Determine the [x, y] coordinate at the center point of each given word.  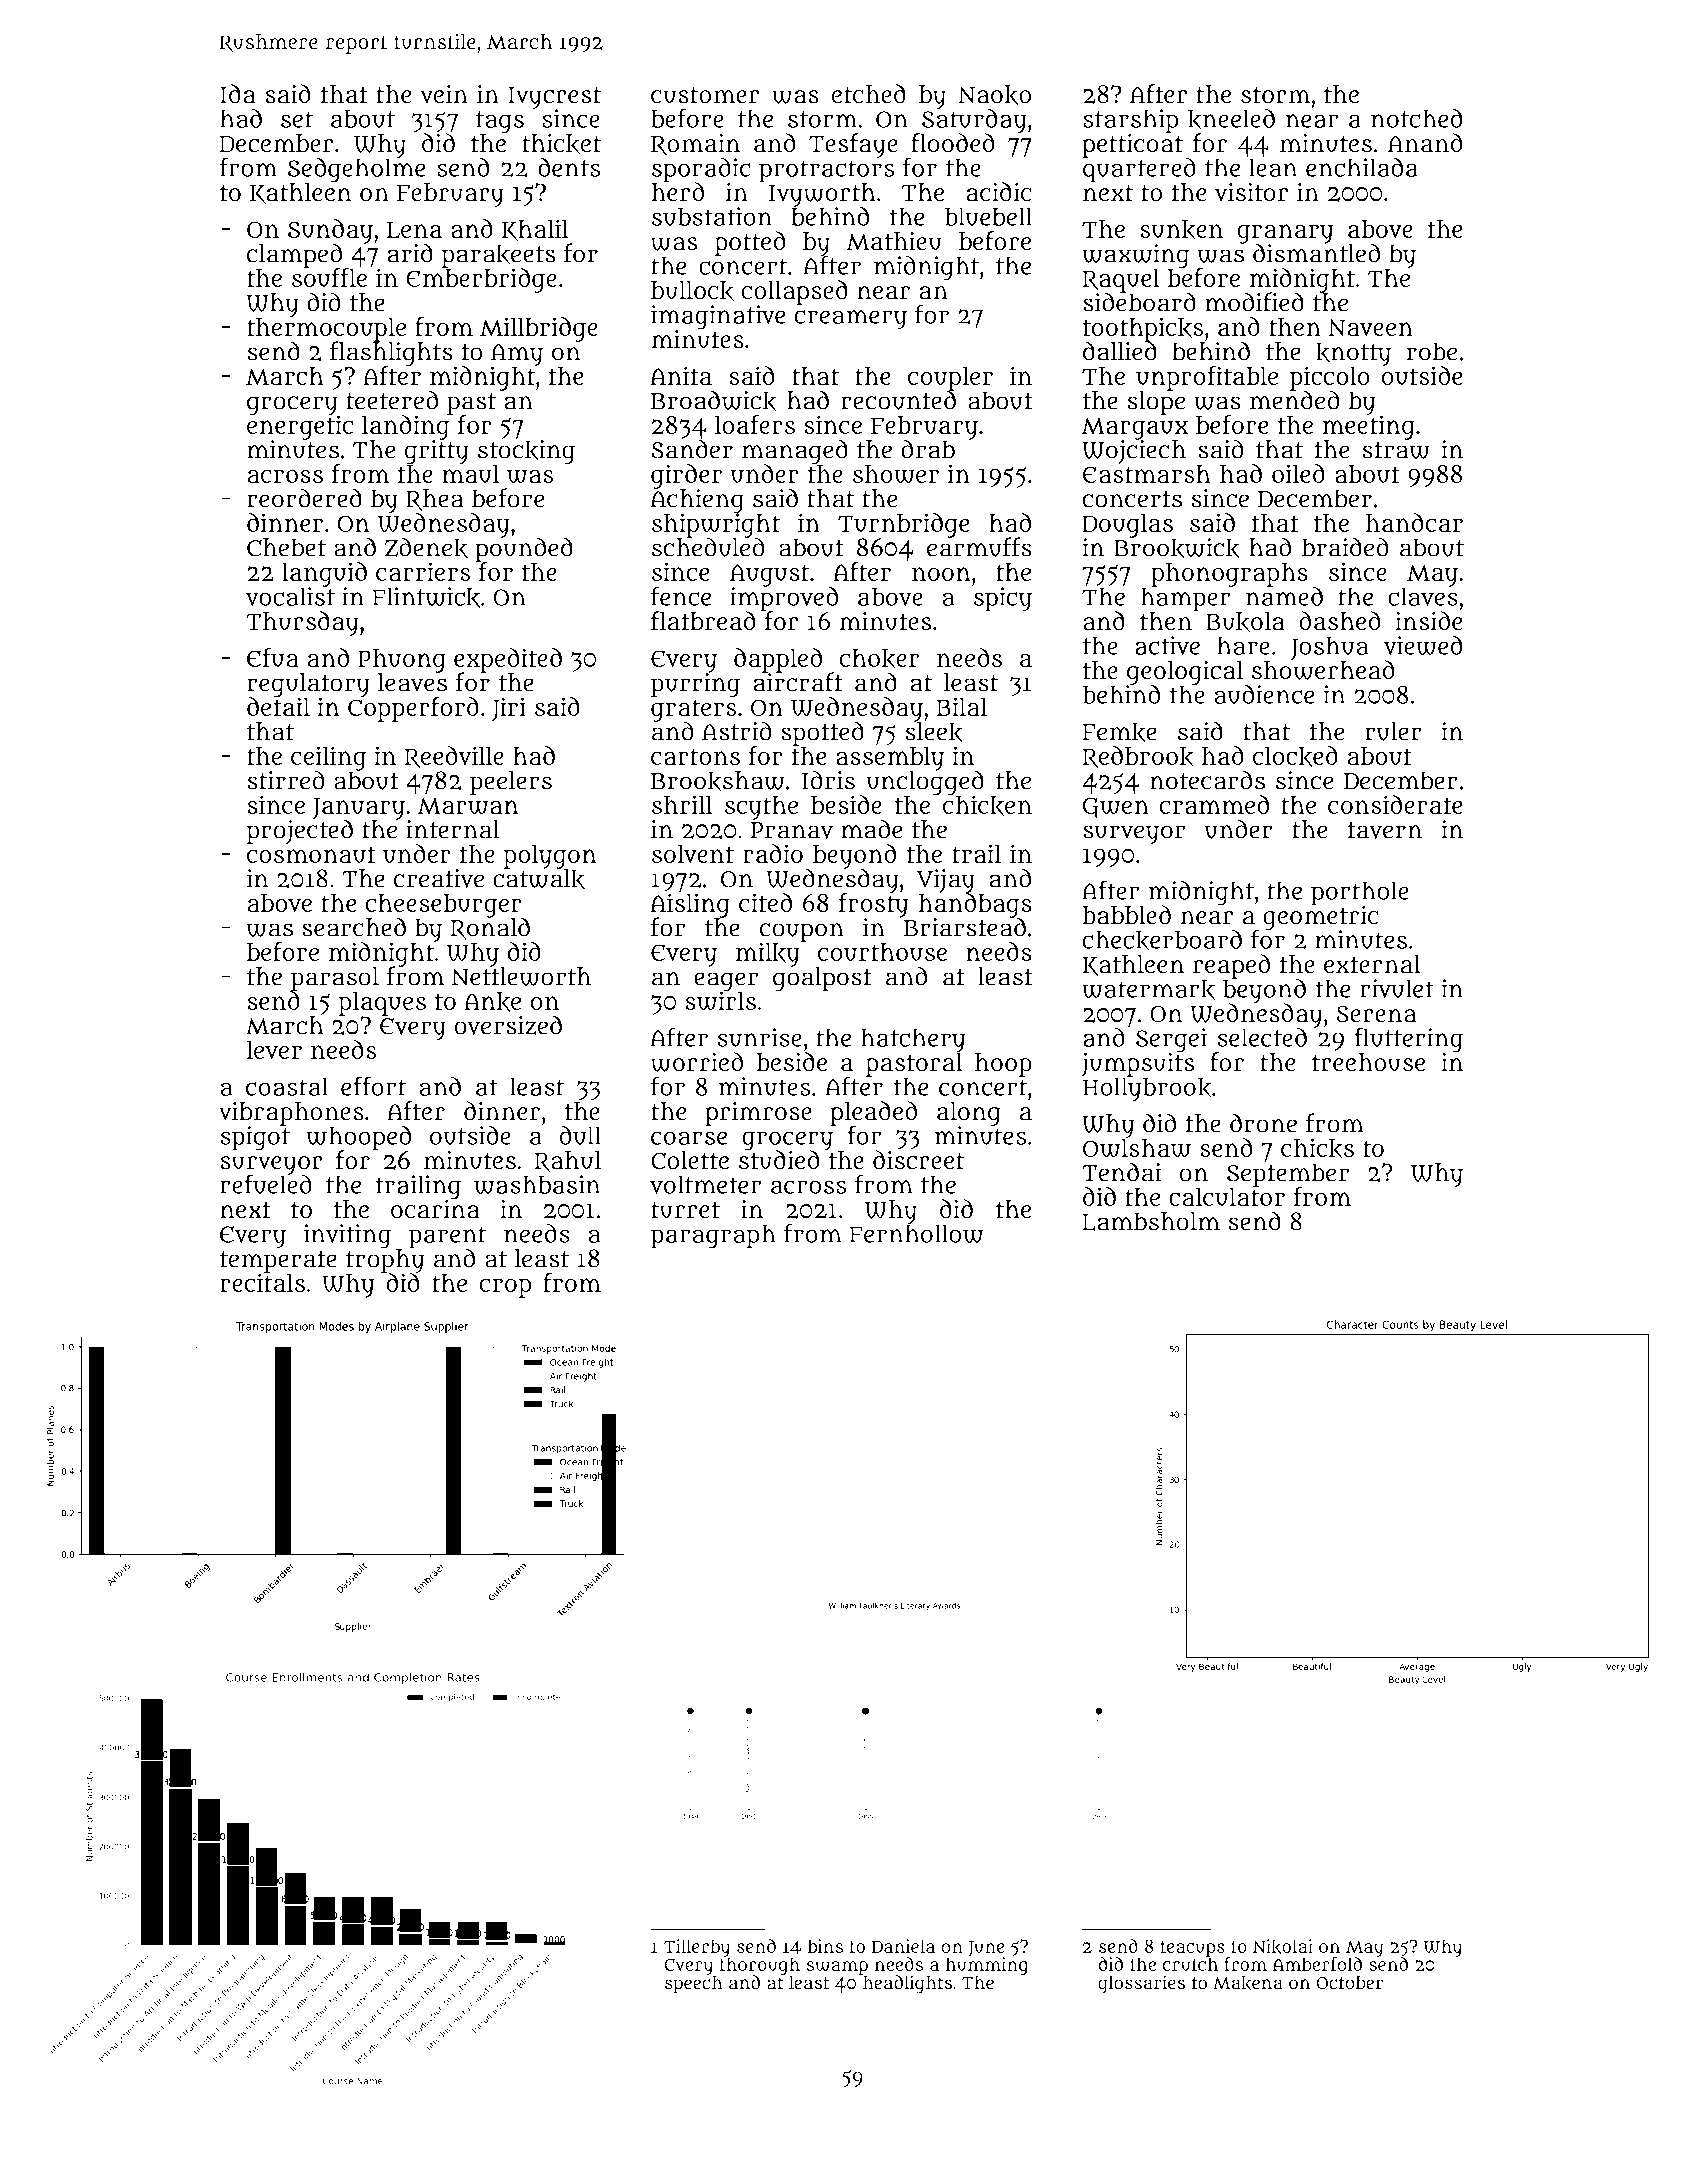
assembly [890, 758]
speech [693, 1985]
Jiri [509, 709]
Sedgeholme [357, 170]
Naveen [1371, 327]
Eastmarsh [1146, 474]
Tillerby [697, 1948]
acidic [999, 192]
